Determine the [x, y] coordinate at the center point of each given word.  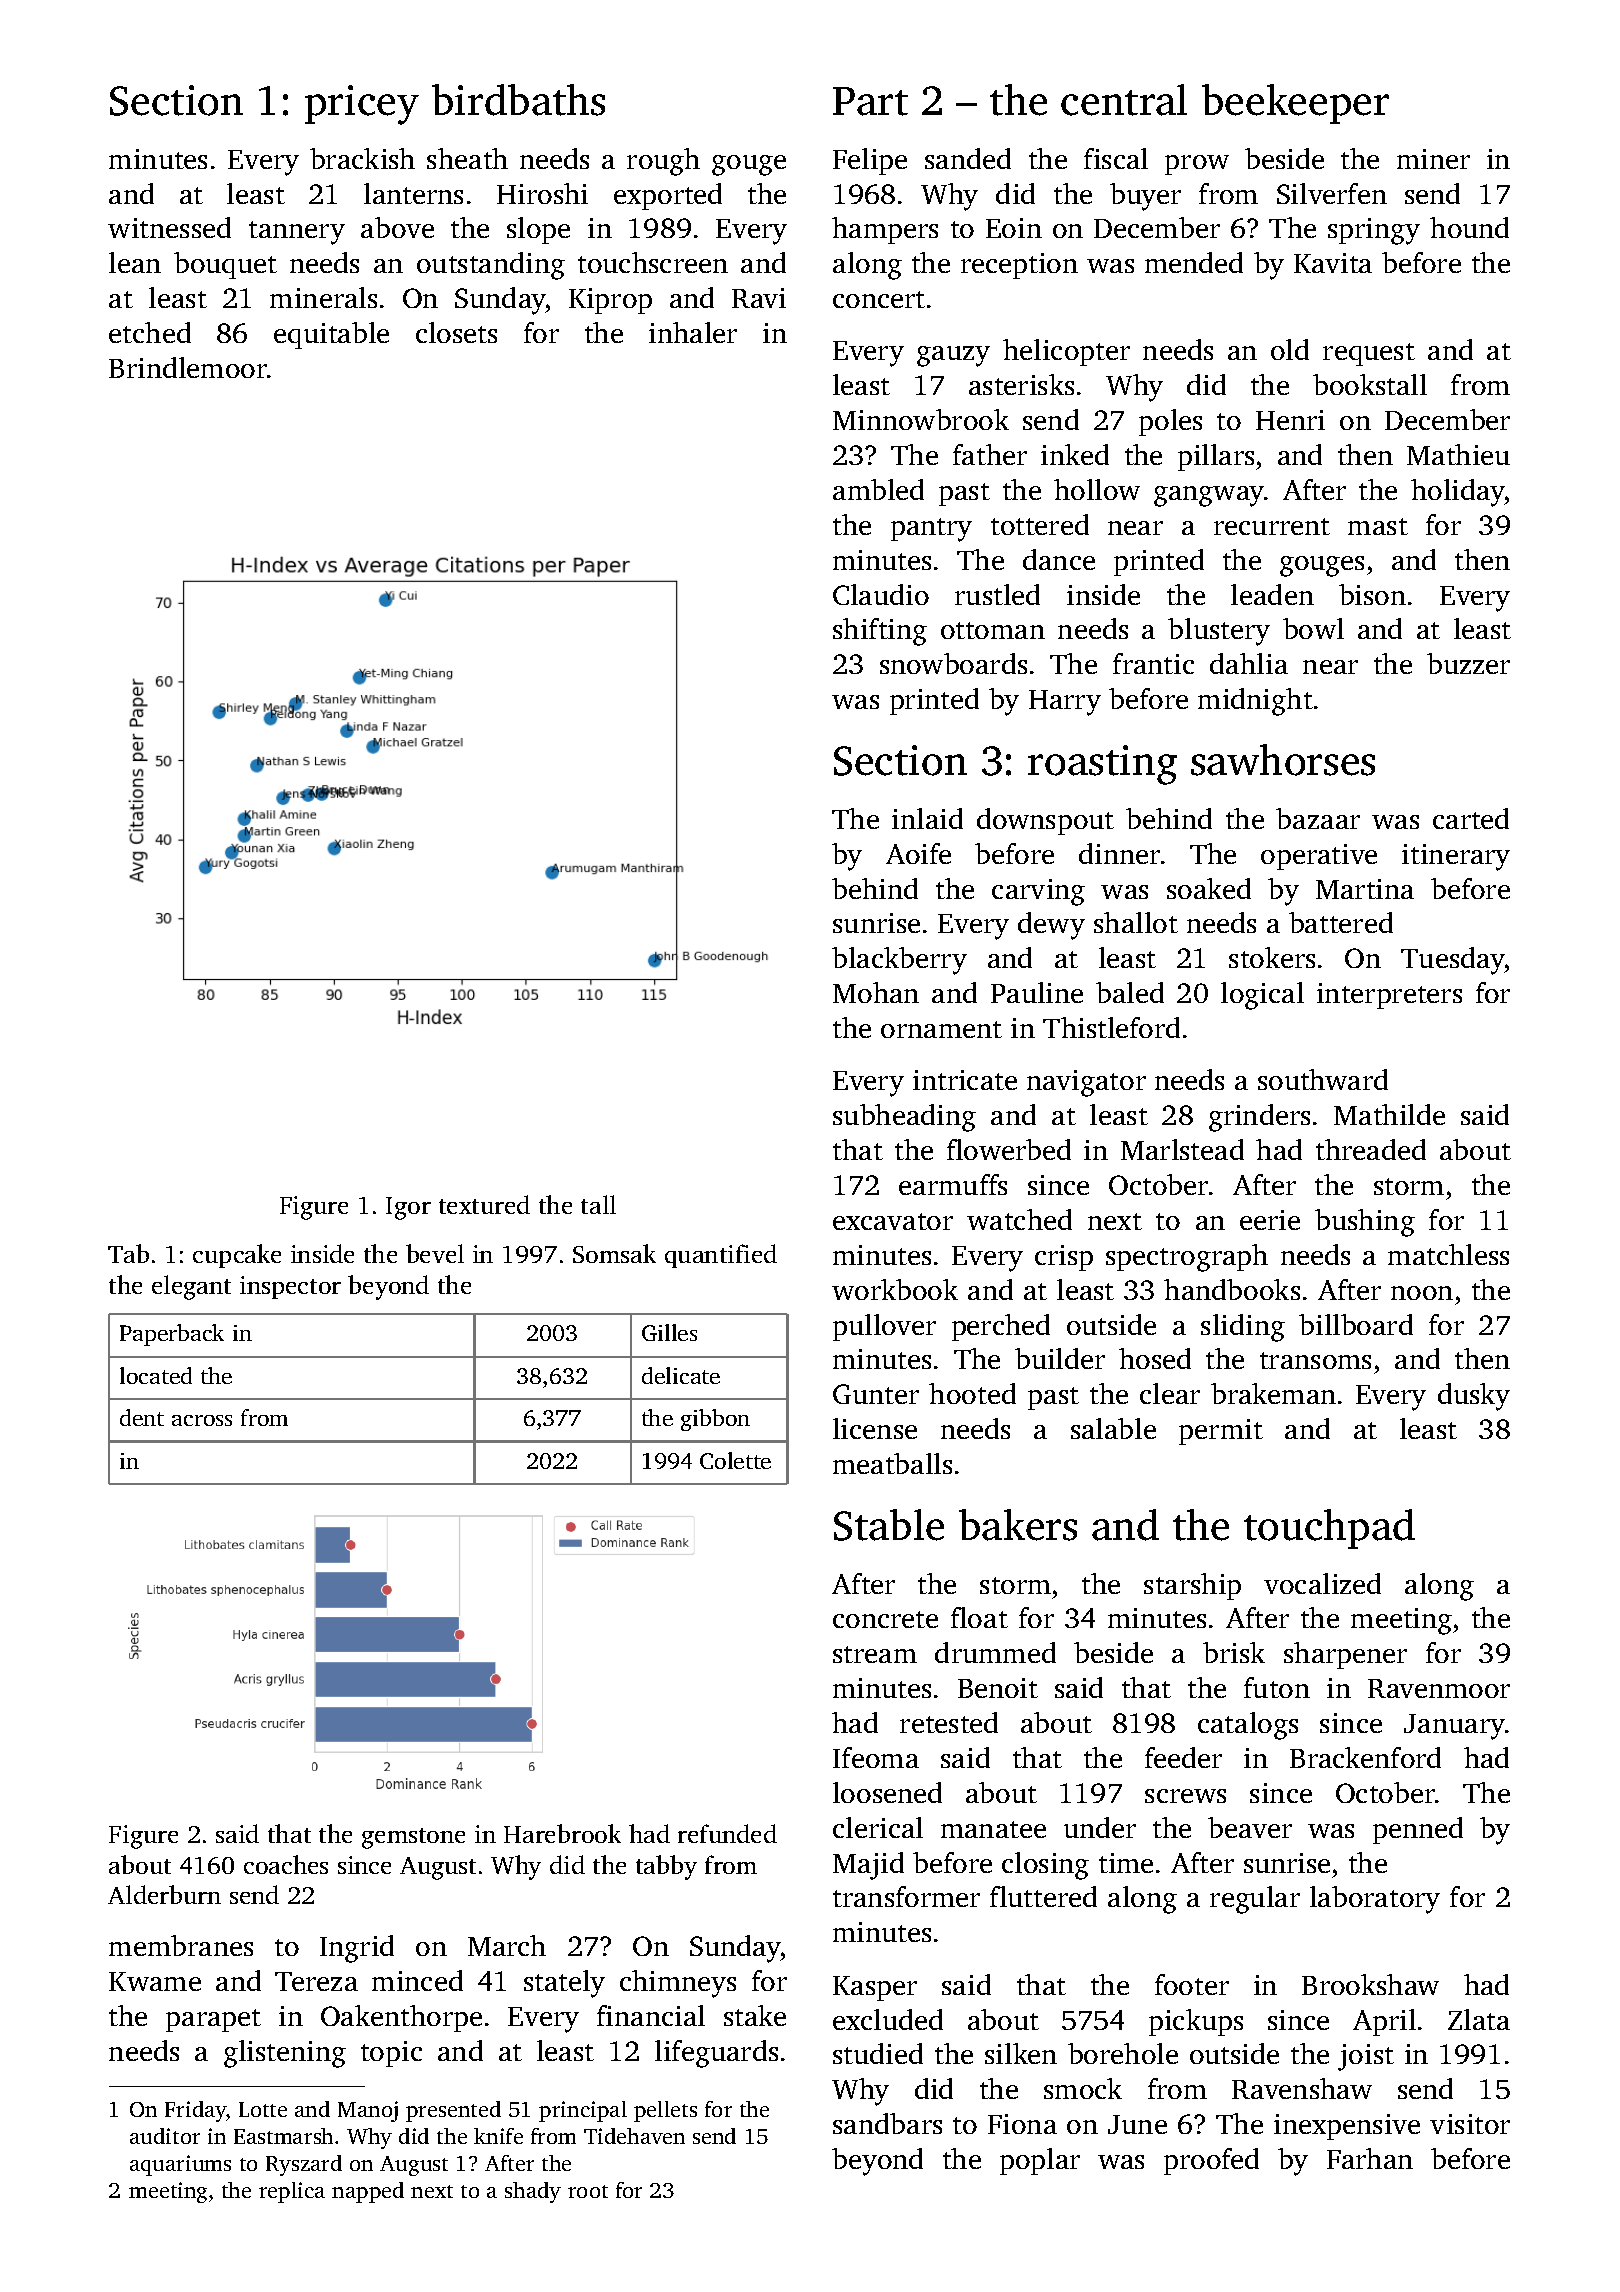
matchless [1448, 1254]
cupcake [237, 1256]
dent [142, 1417]
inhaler [693, 332]
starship [1192, 1586]
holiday [1458, 493]
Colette [735, 1460]
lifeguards [716, 2054]
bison [1372, 594]
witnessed [169, 227]
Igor [408, 1208]
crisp [1064, 1258]
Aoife [918, 853]
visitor [1470, 2124]
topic [391, 2054]
